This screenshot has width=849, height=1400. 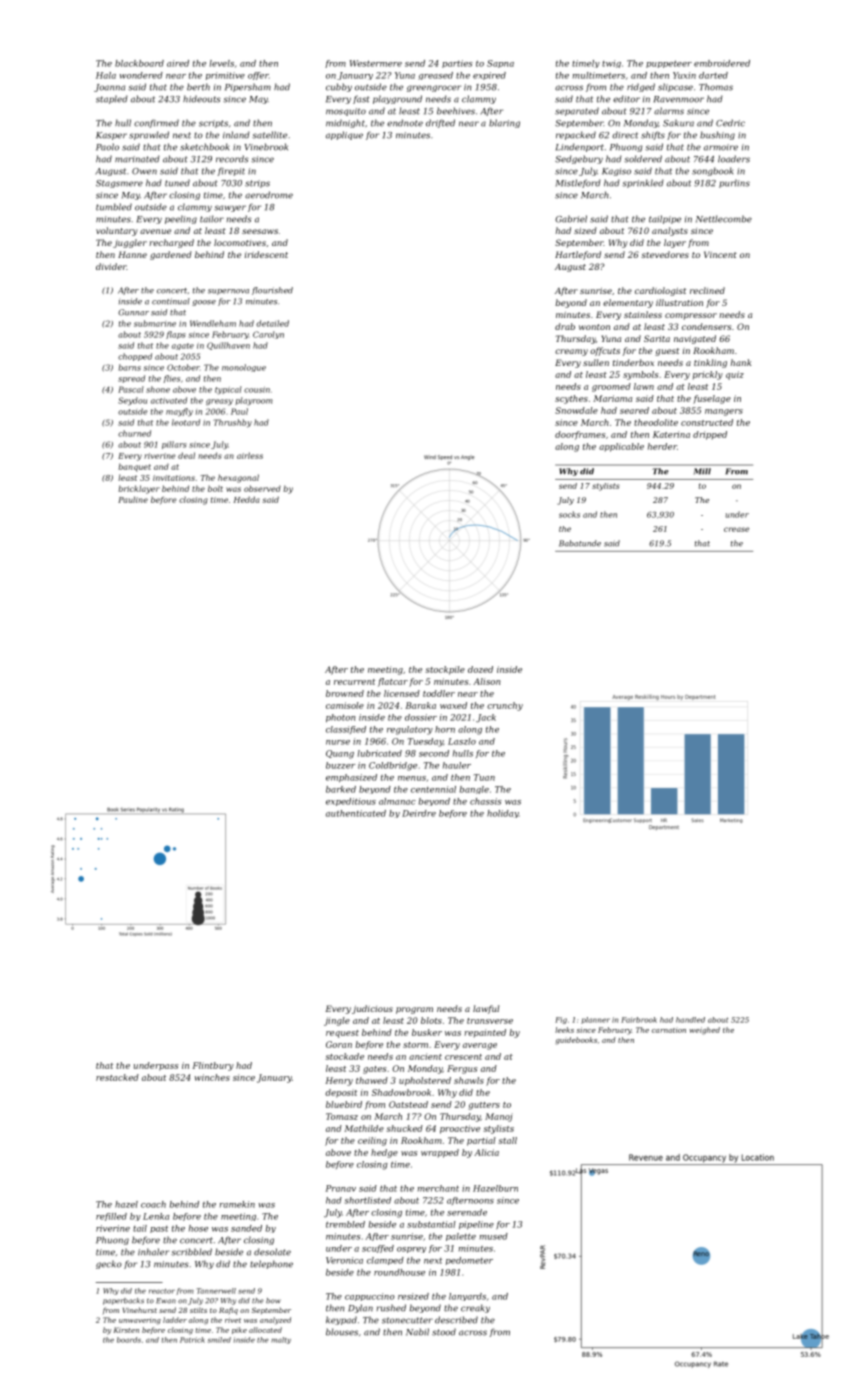 I want to click on malty, so click(x=281, y=1340).
